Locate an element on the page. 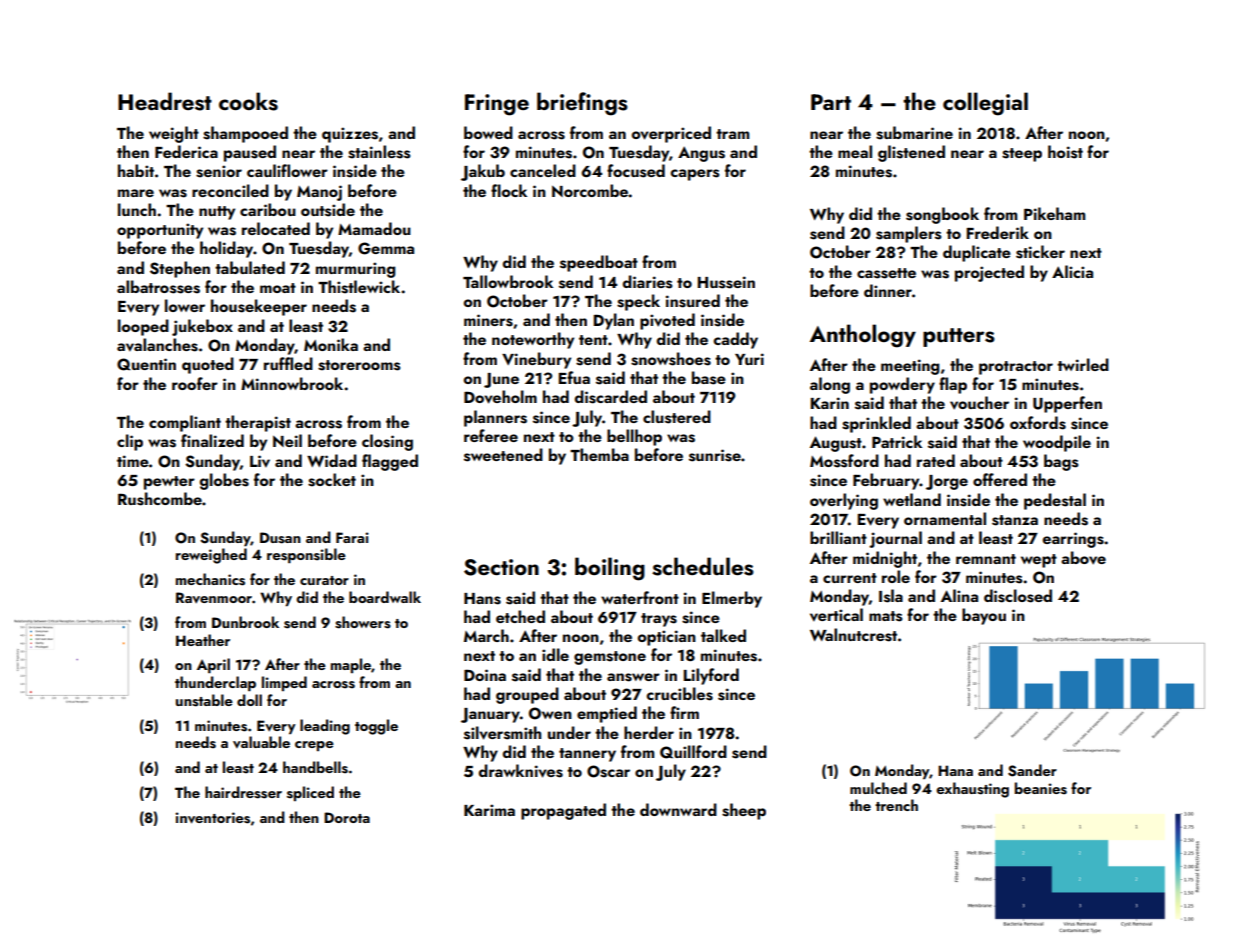  cooks is located at coordinates (248, 101).
